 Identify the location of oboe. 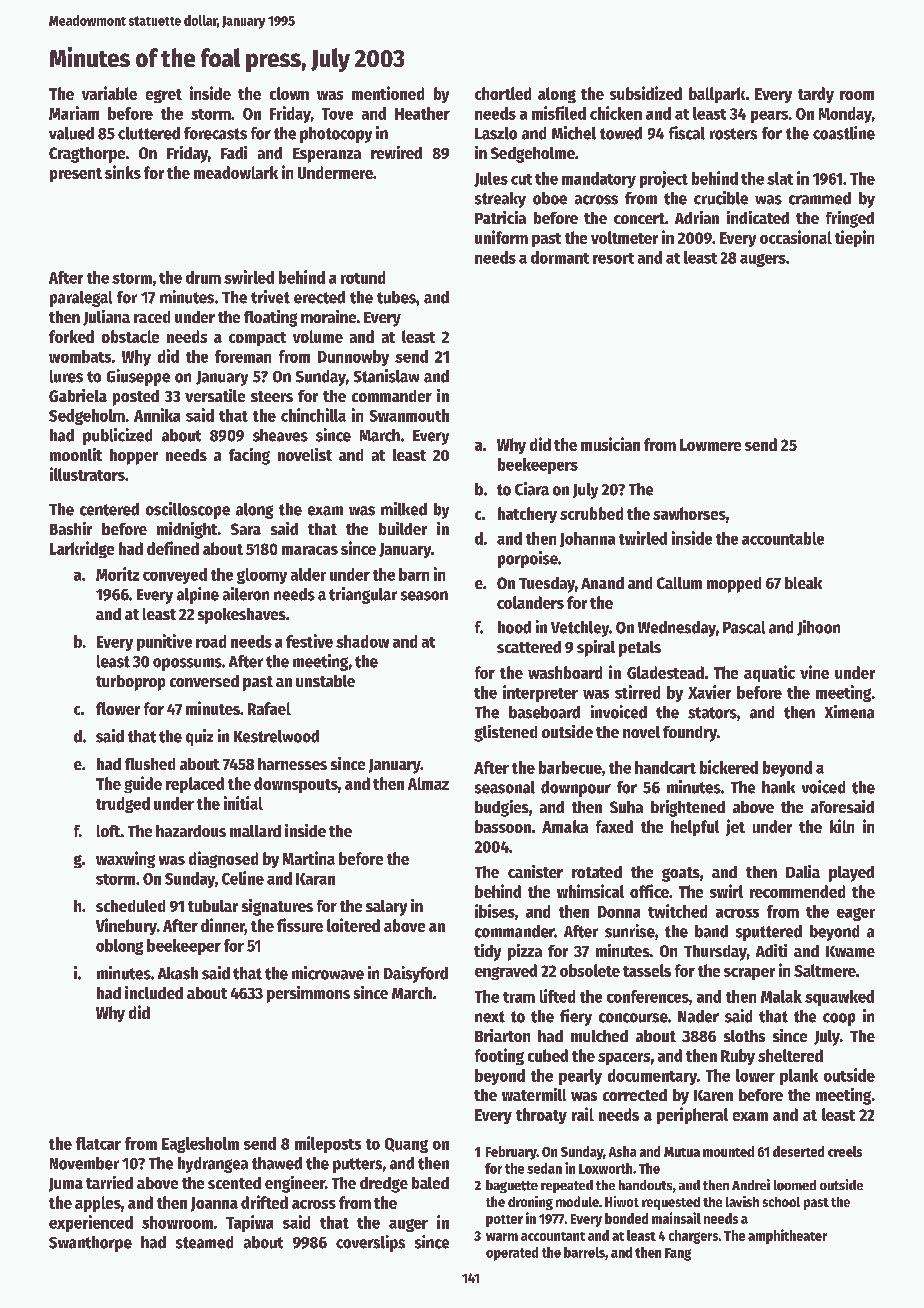
(550, 198).
